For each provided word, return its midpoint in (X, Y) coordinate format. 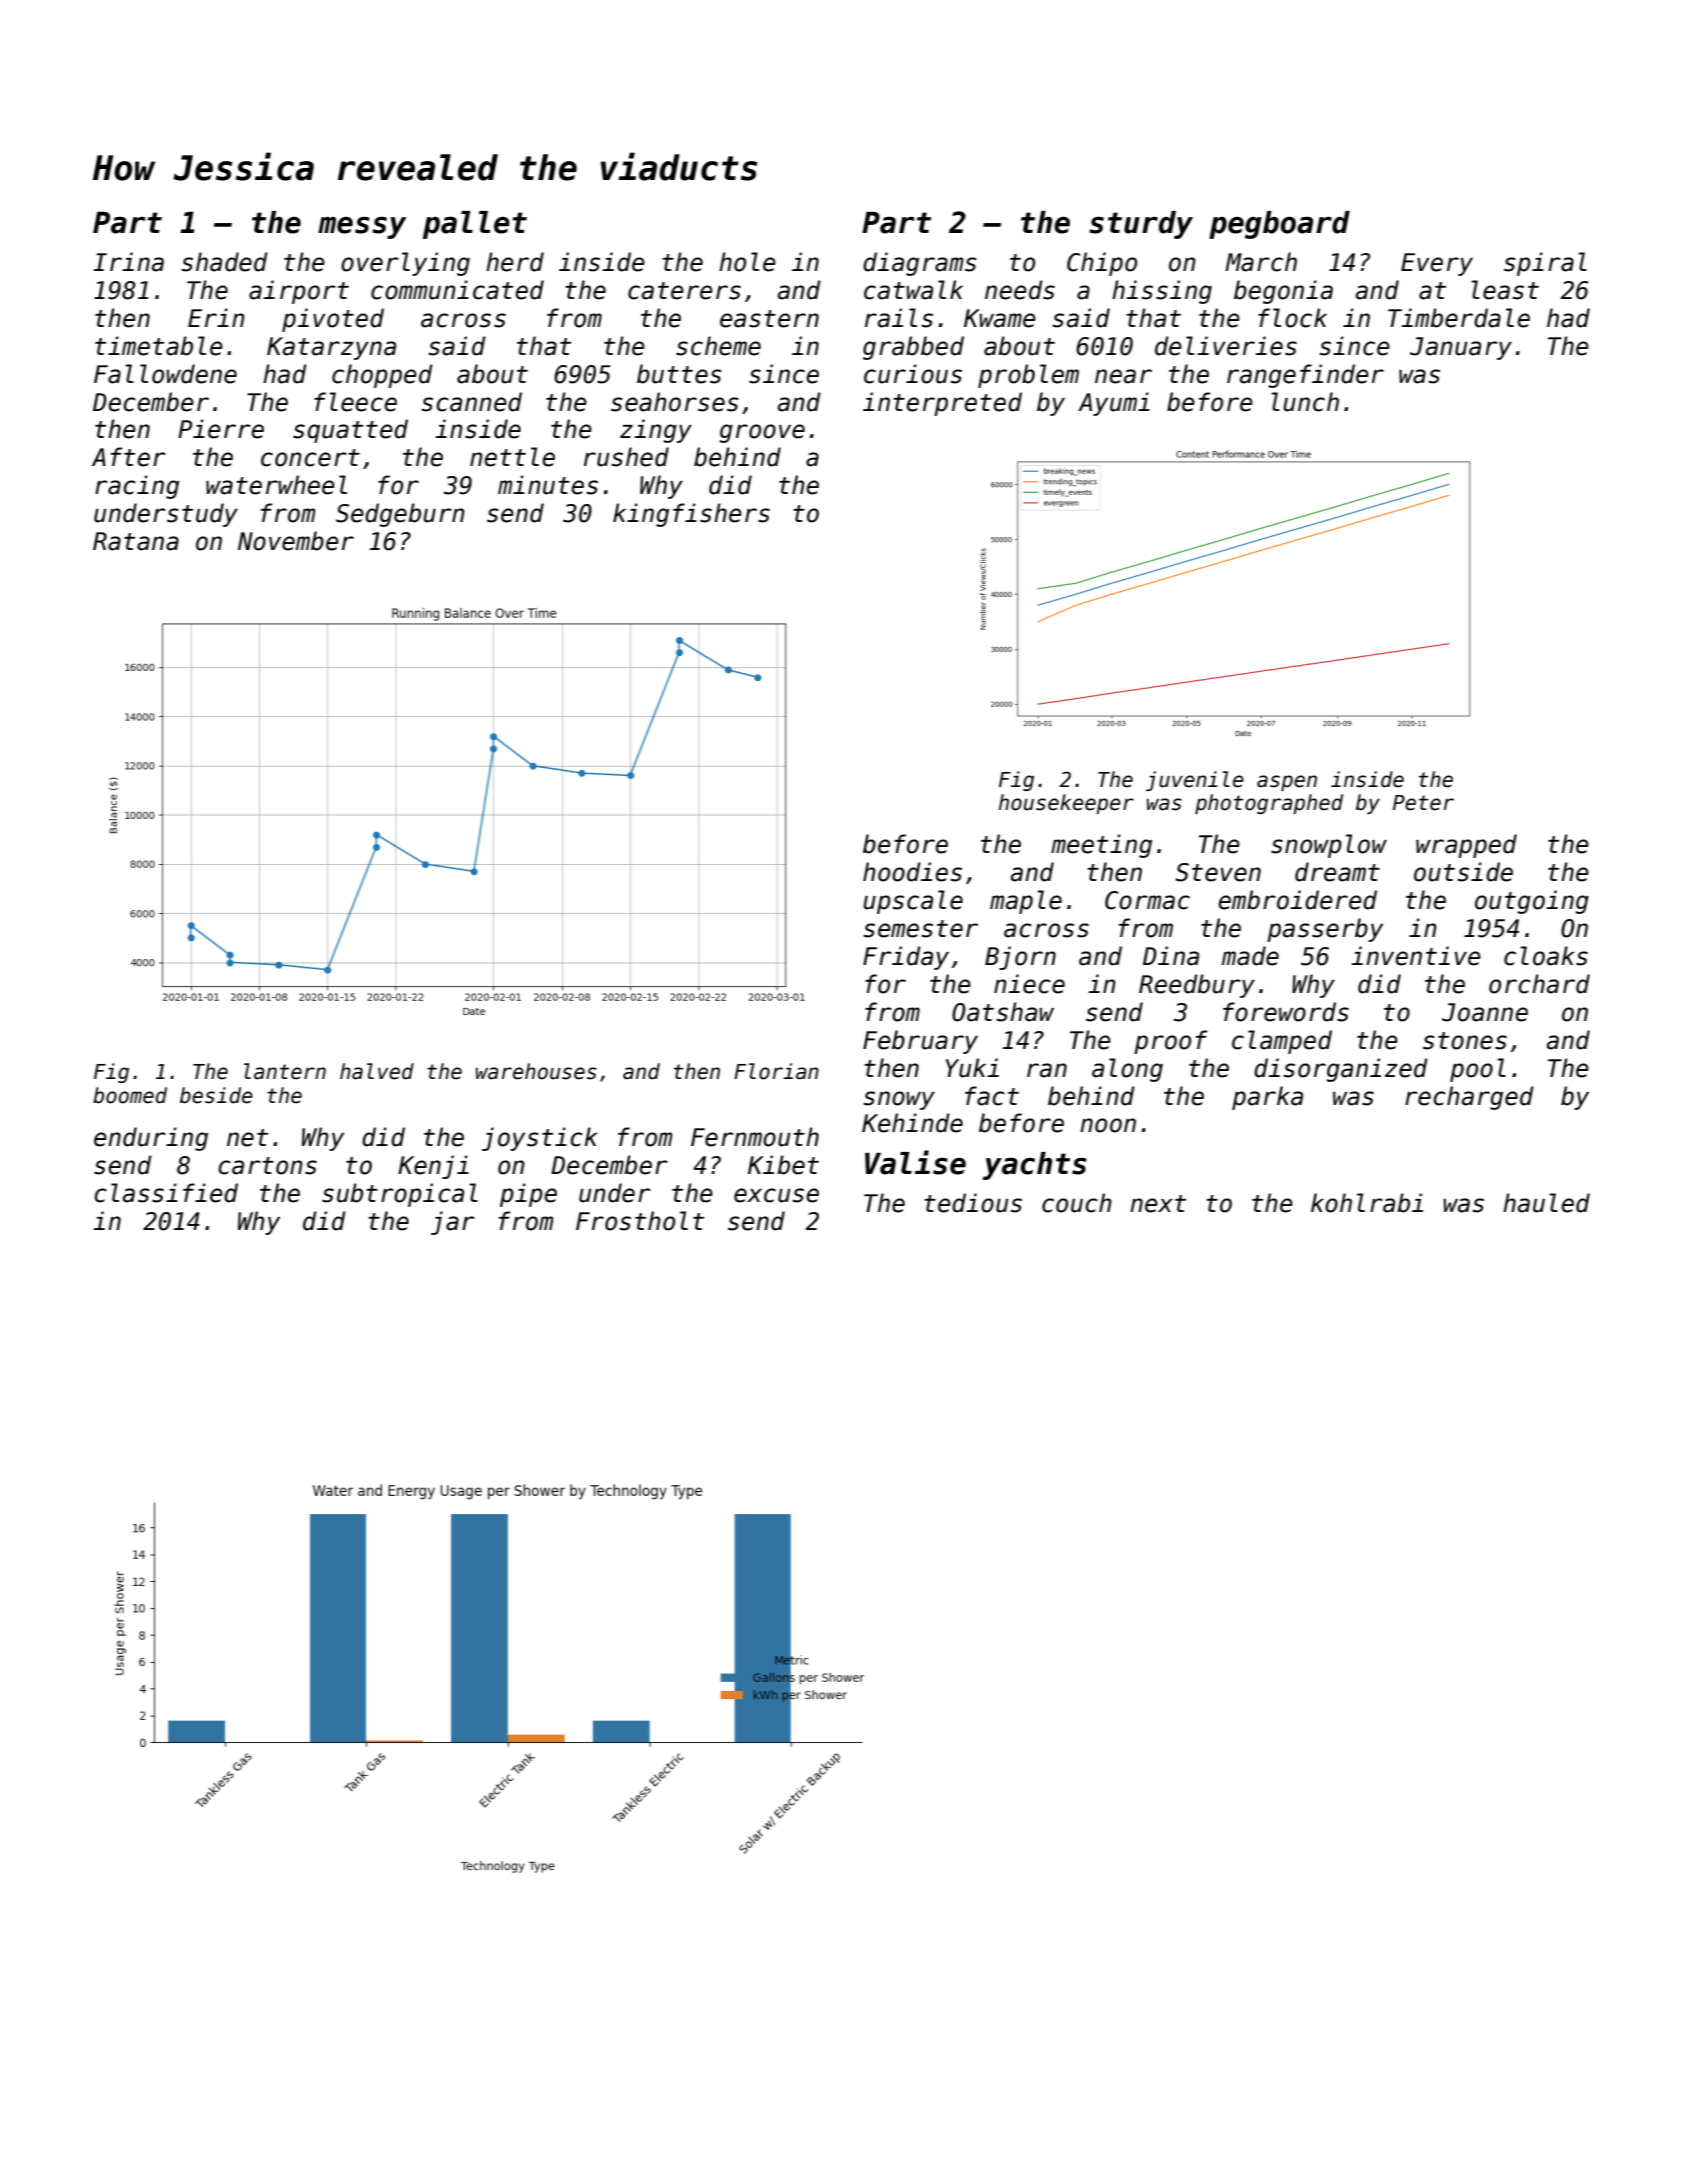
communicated (457, 290)
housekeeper (1066, 804)
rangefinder (1305, 376)
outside (1463, 872)
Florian (776, 1071)
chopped (382, 376)
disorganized (1341, 1070)
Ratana (136, 541)
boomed (130, 1095)
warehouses (536, 1071)
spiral (1545, 264)
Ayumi (1114, 404)
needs (1020, 290)
